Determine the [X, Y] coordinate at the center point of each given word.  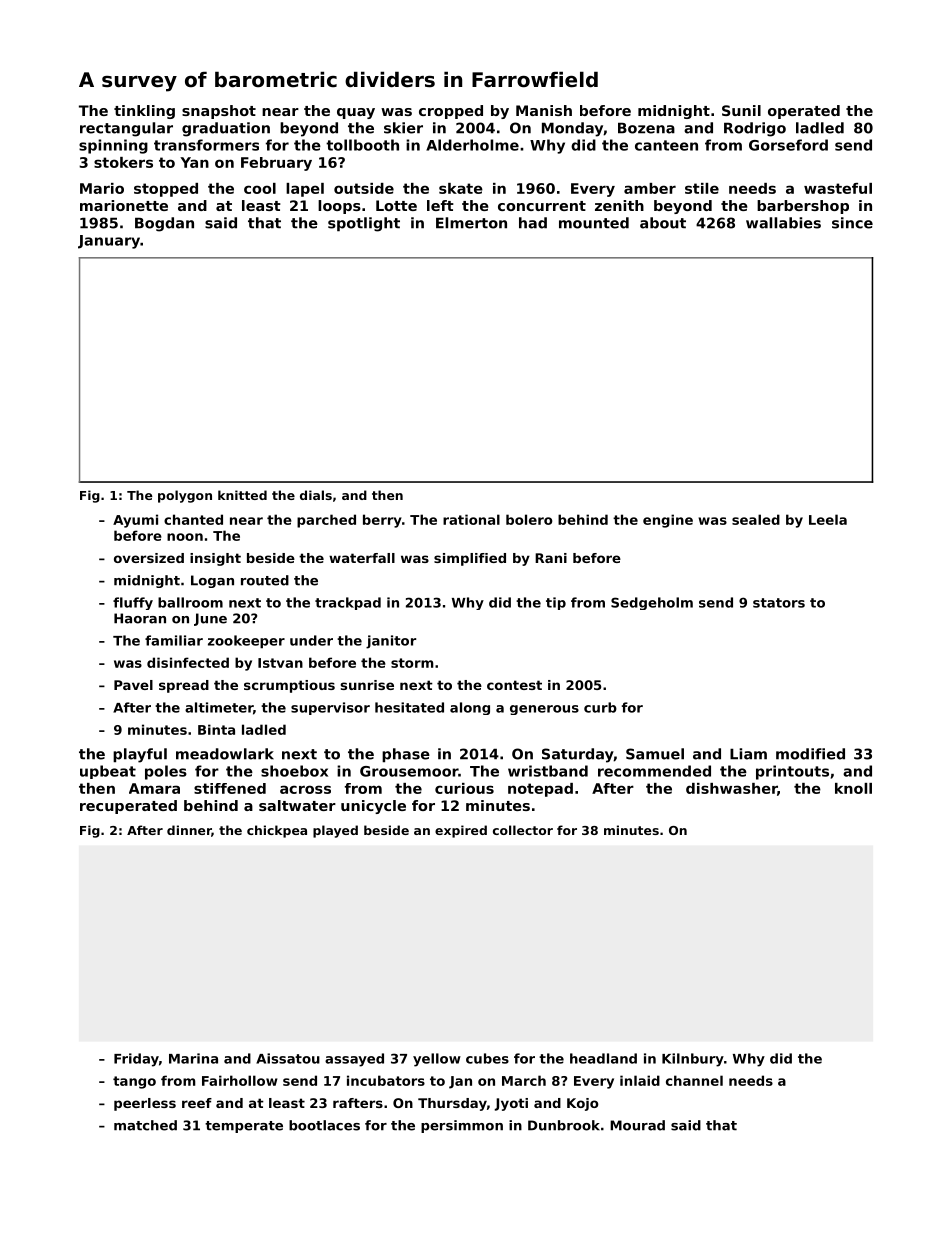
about [663, 223]
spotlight [364, 224]
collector [523, 830]
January [109, 242]
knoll [853, 788]
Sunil [741, 110]
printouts [792, 772]
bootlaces [324, 1125]
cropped [451, 112]
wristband [548, 771]
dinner [189, 830]
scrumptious [289, 686]
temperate [244, 1127]
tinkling [144, 112]
